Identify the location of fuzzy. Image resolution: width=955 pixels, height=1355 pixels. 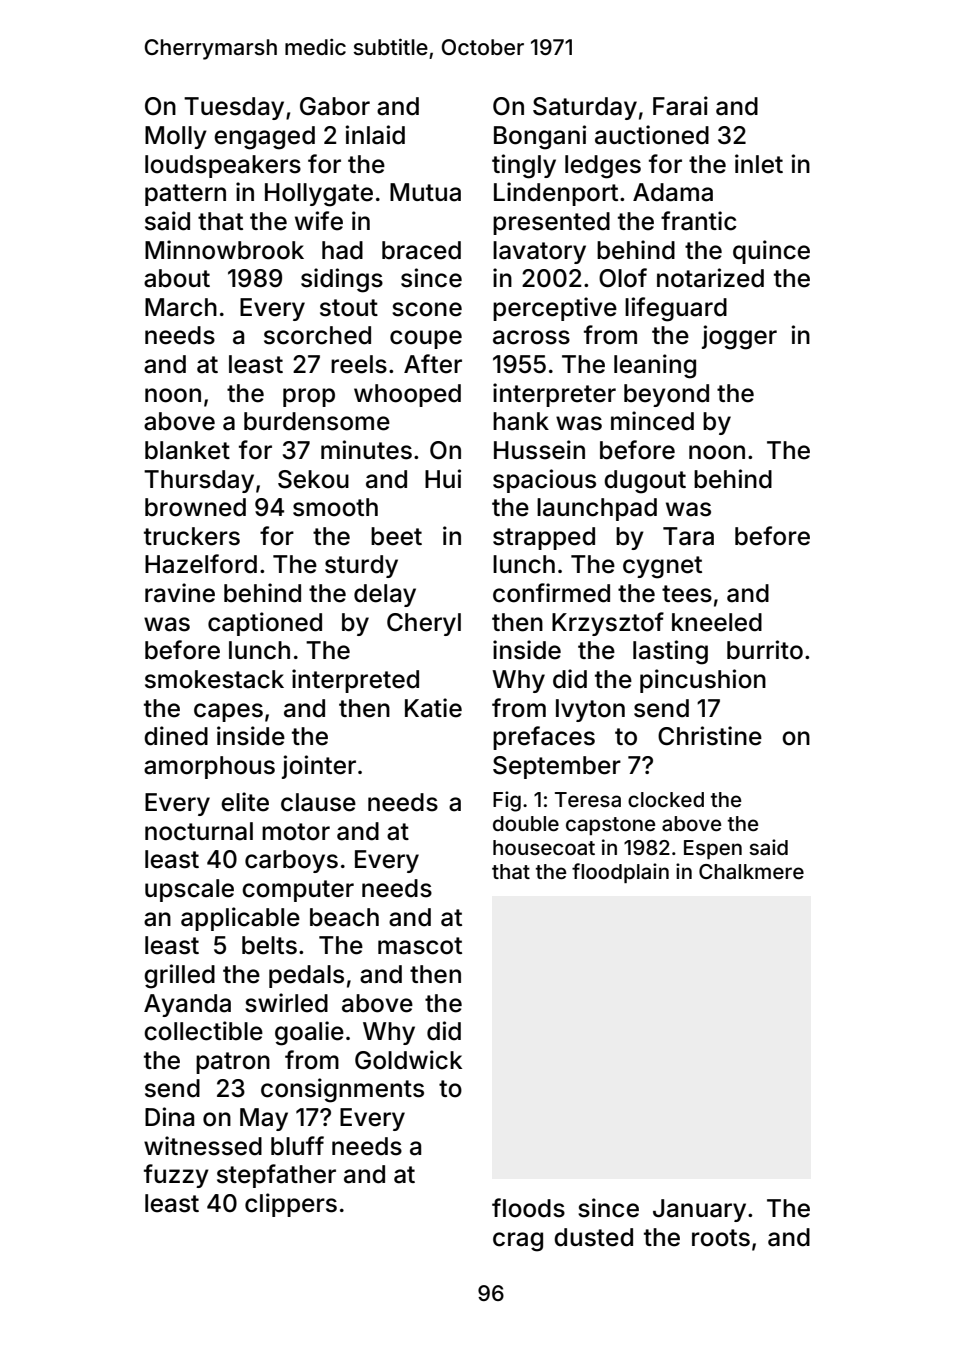
(176, 1176).
